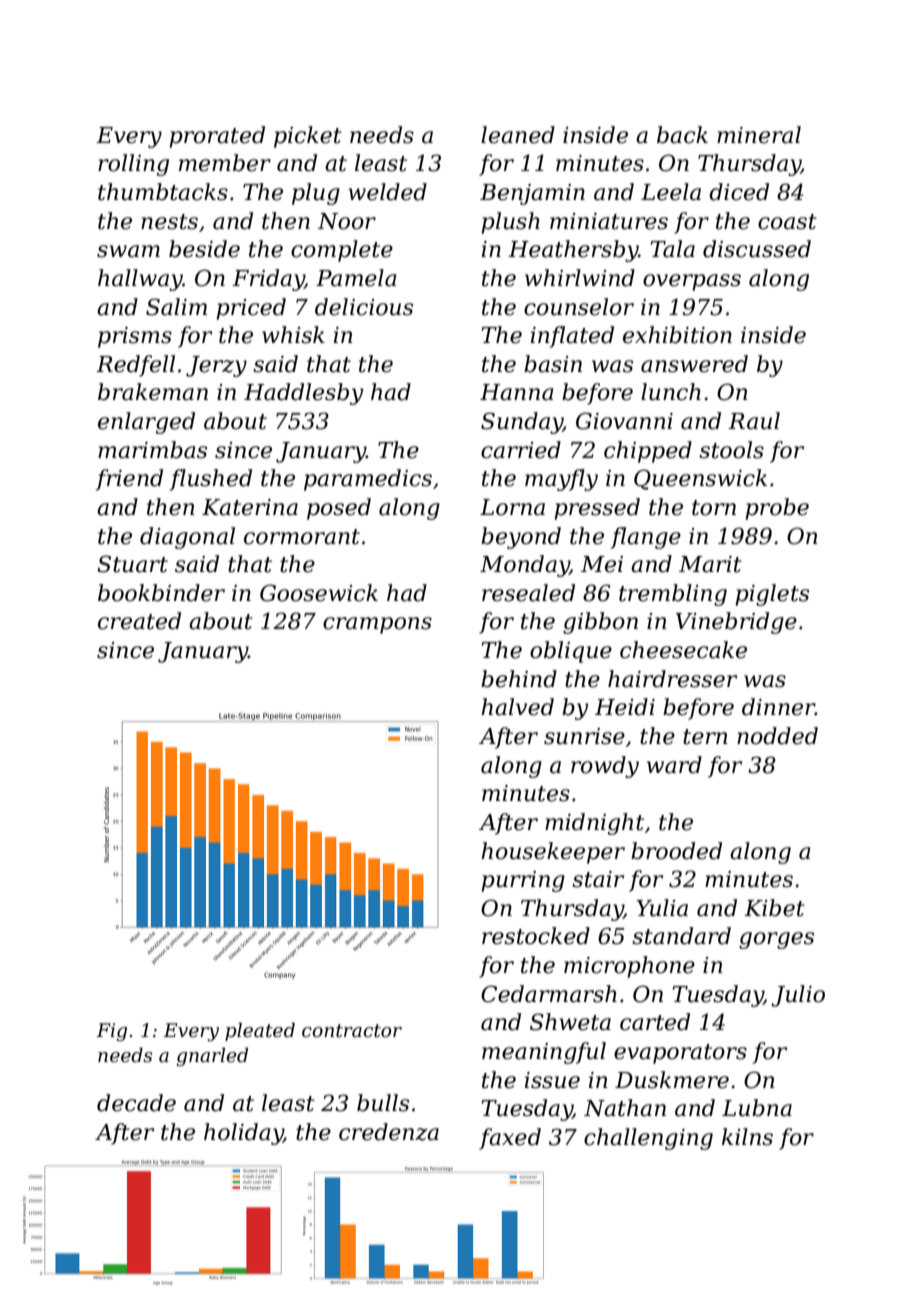 This screenshot has height=1311, width=924. I want to click on bookbinder, so click(161, 593).
